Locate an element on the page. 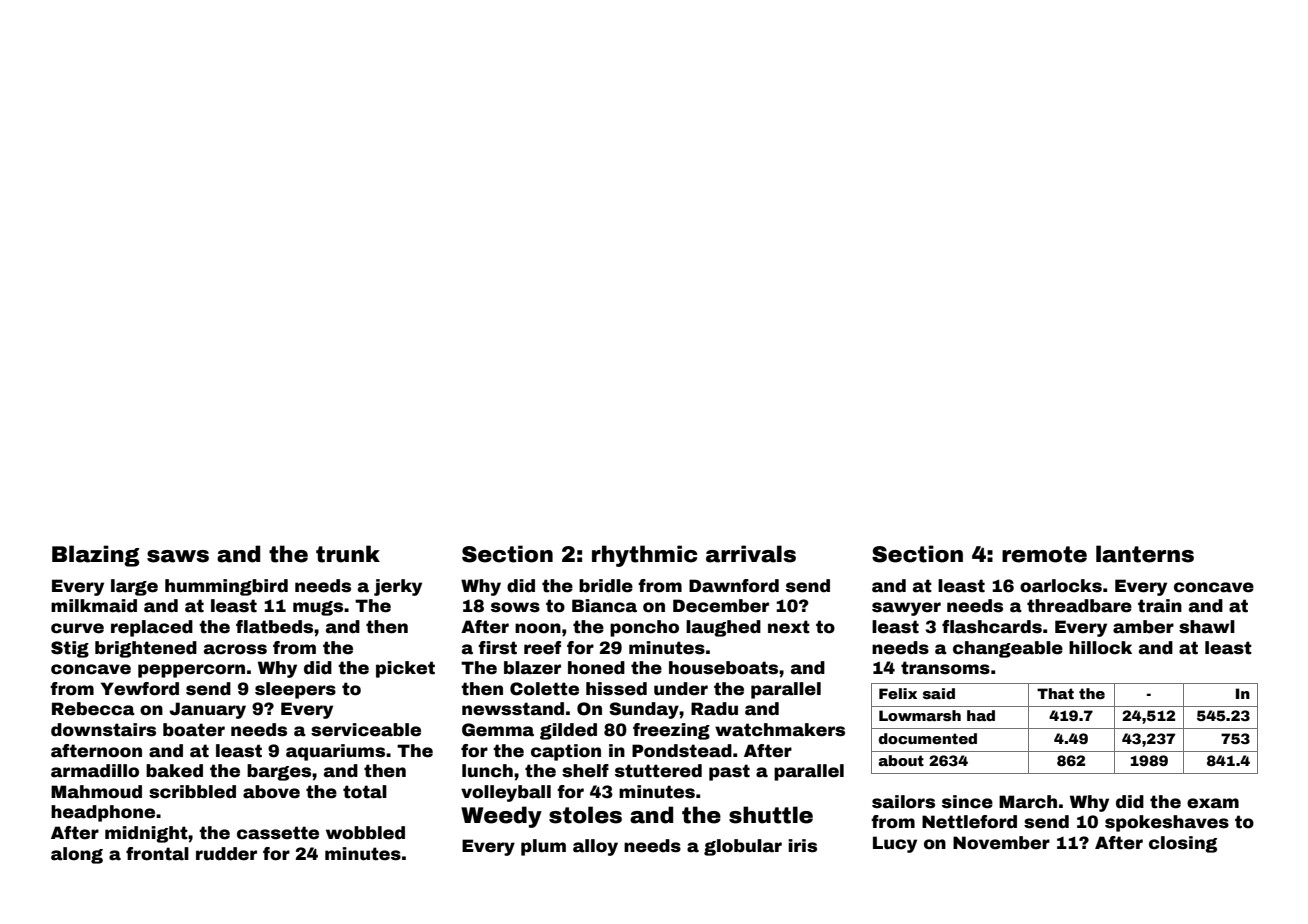  Dawnford is located at coordinates (734, 586).
